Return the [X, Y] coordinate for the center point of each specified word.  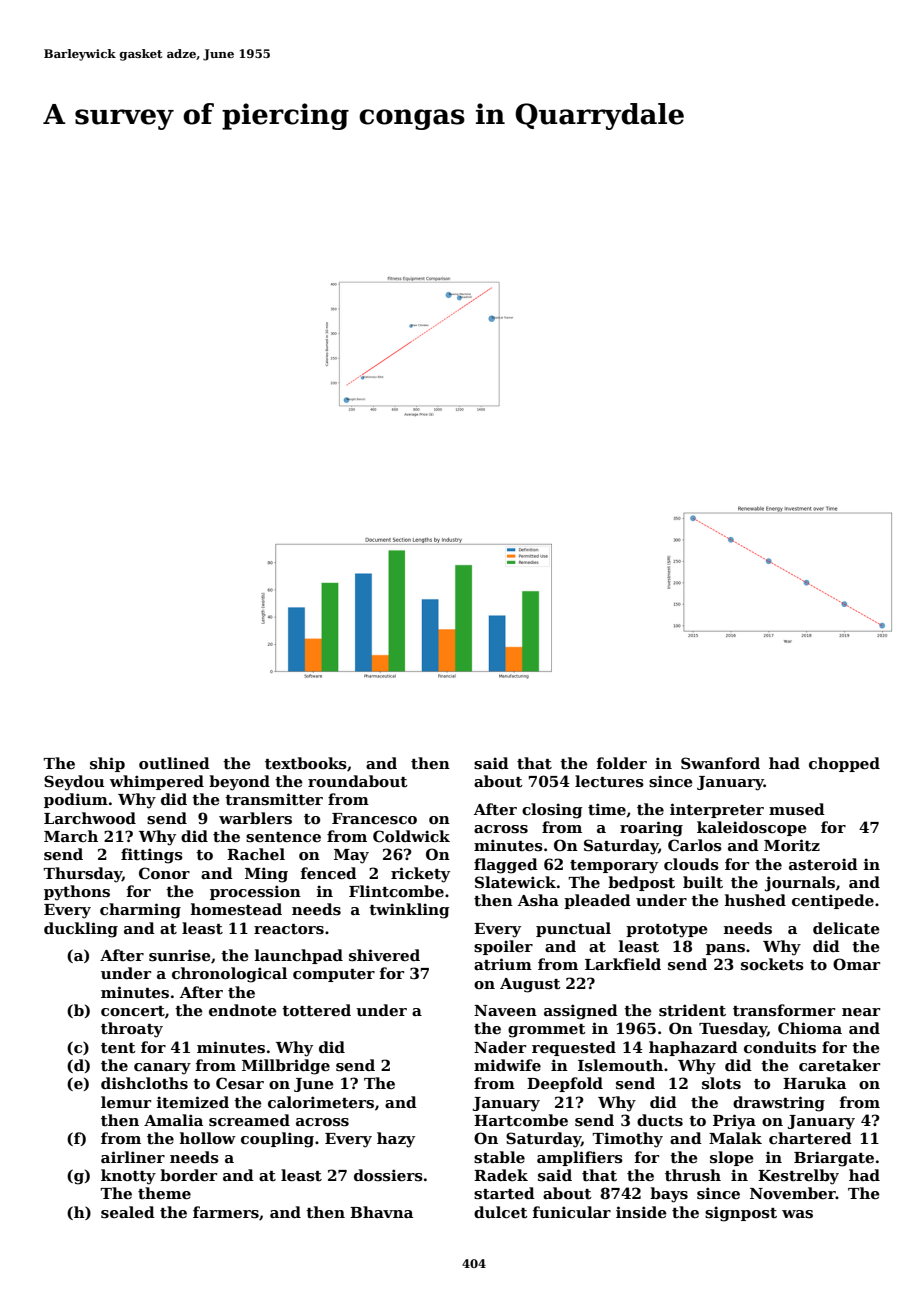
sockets [772, 964]
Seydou [74, 783]
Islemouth [620, 1065]
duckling [81, 930]
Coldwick [411, 836]
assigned [581, 1012]
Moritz [792, 845]
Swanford [720, 763]
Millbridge [286, 1067]
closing [552, 811]
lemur [126, 1102]
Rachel [256, 854]
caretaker [839, 1065]
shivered [384, 955]
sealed [128, 1212]
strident [692, 1010]
